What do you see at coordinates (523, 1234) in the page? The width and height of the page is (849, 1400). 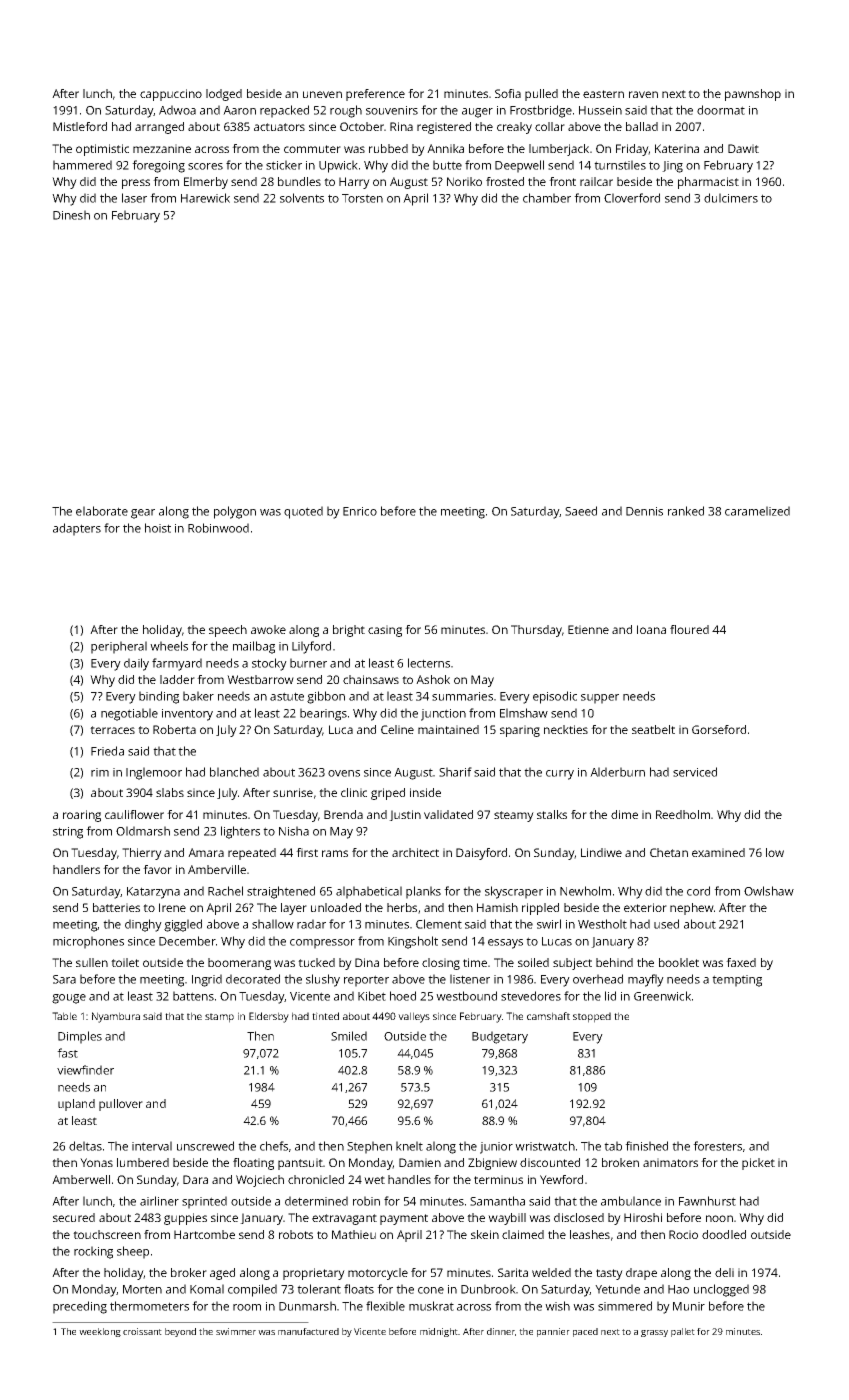 I see `claimed` at bounding box center [523, 1234].
